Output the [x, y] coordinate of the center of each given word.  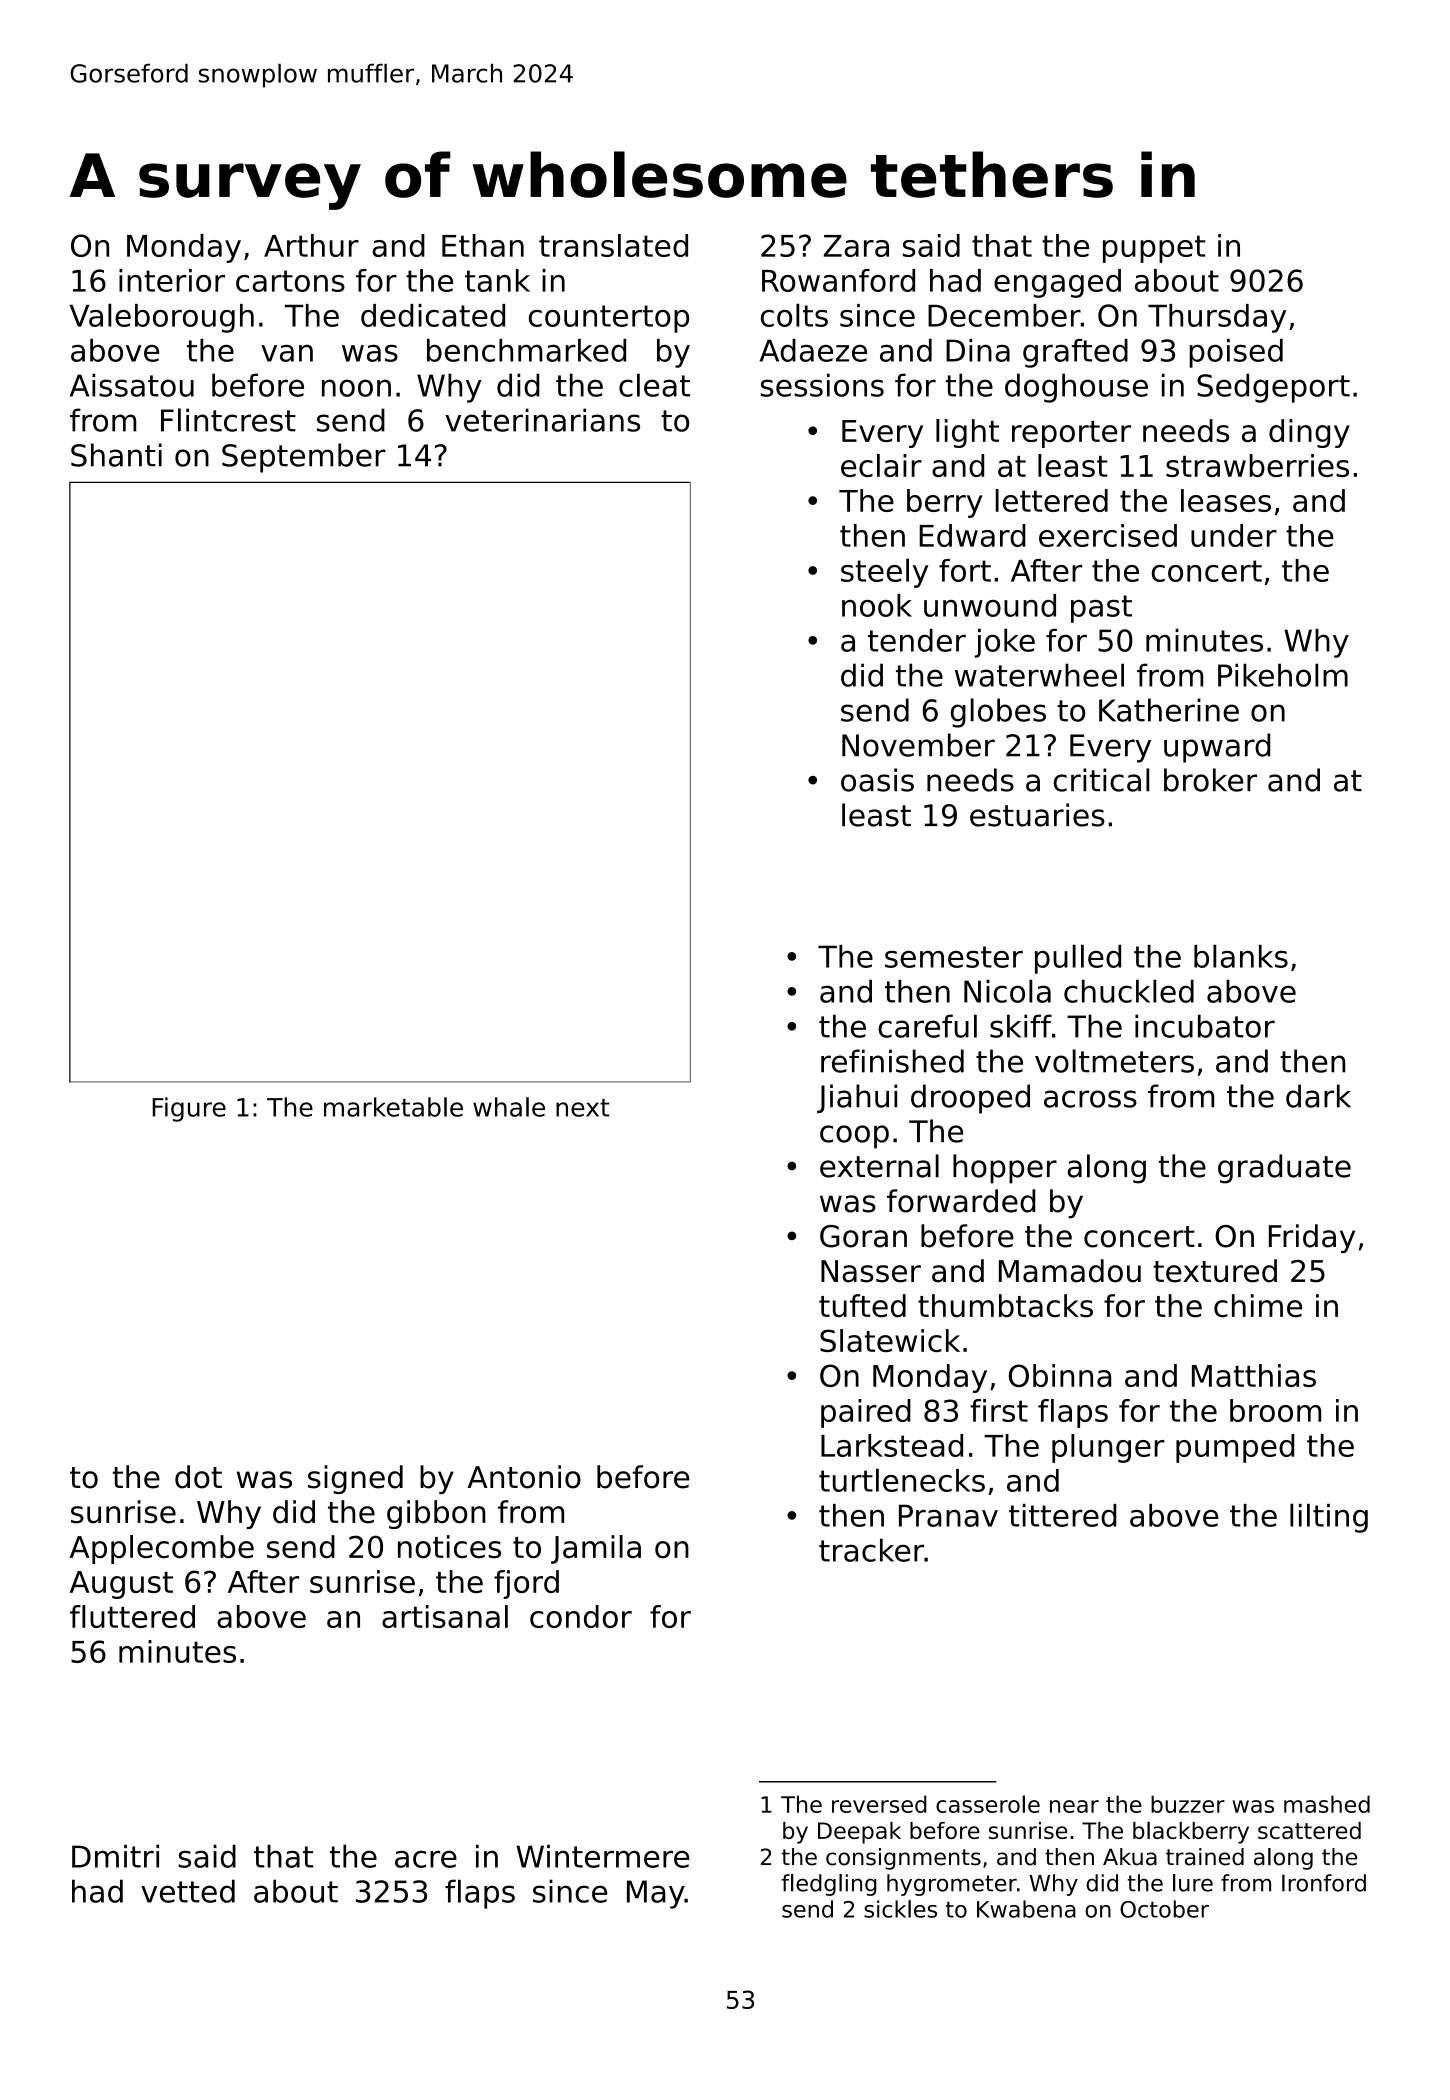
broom [1275, 1410]
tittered [1063, 1515]
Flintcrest [228, 420]
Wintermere [602, 1856]
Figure [189, 1109]
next [582, 1108]
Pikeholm [1283, 675]
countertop [609, 319]
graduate [1284, 1169]
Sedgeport [1273, 388]
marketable [393, 1107]
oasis [877, 780]
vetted [188, 1891]
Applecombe [161, 1549]
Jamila [596, 1549]
